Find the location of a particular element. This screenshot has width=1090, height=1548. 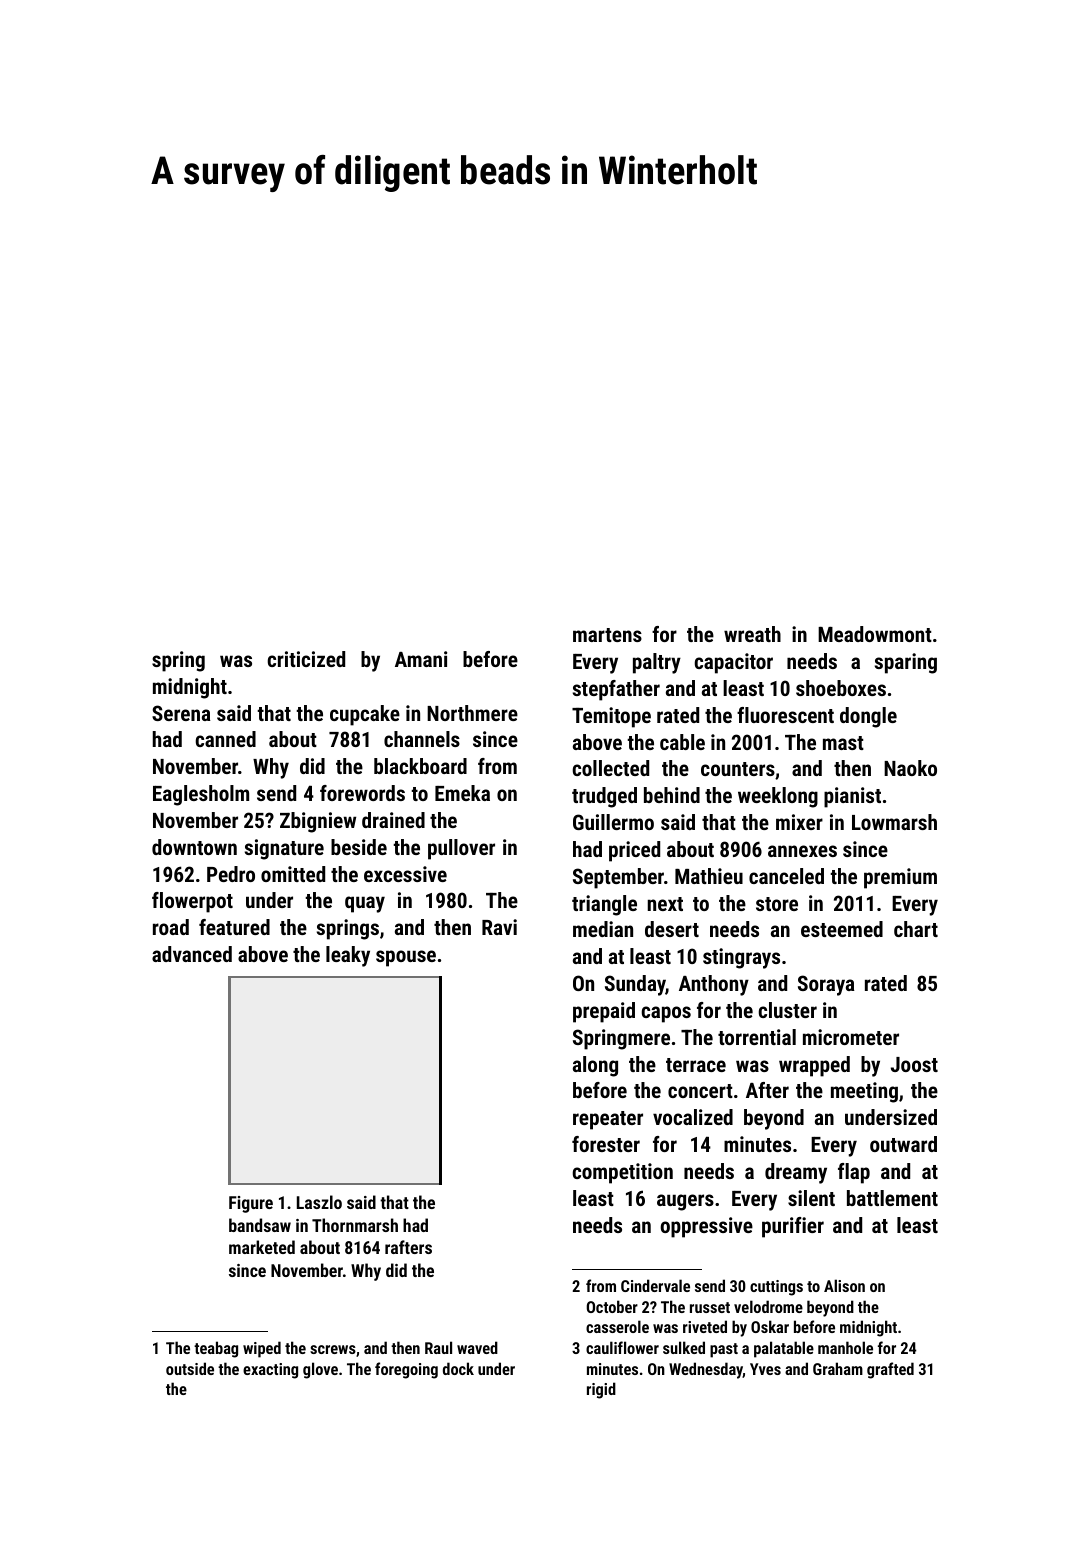

waved is located at coordinates (477, 1347).
